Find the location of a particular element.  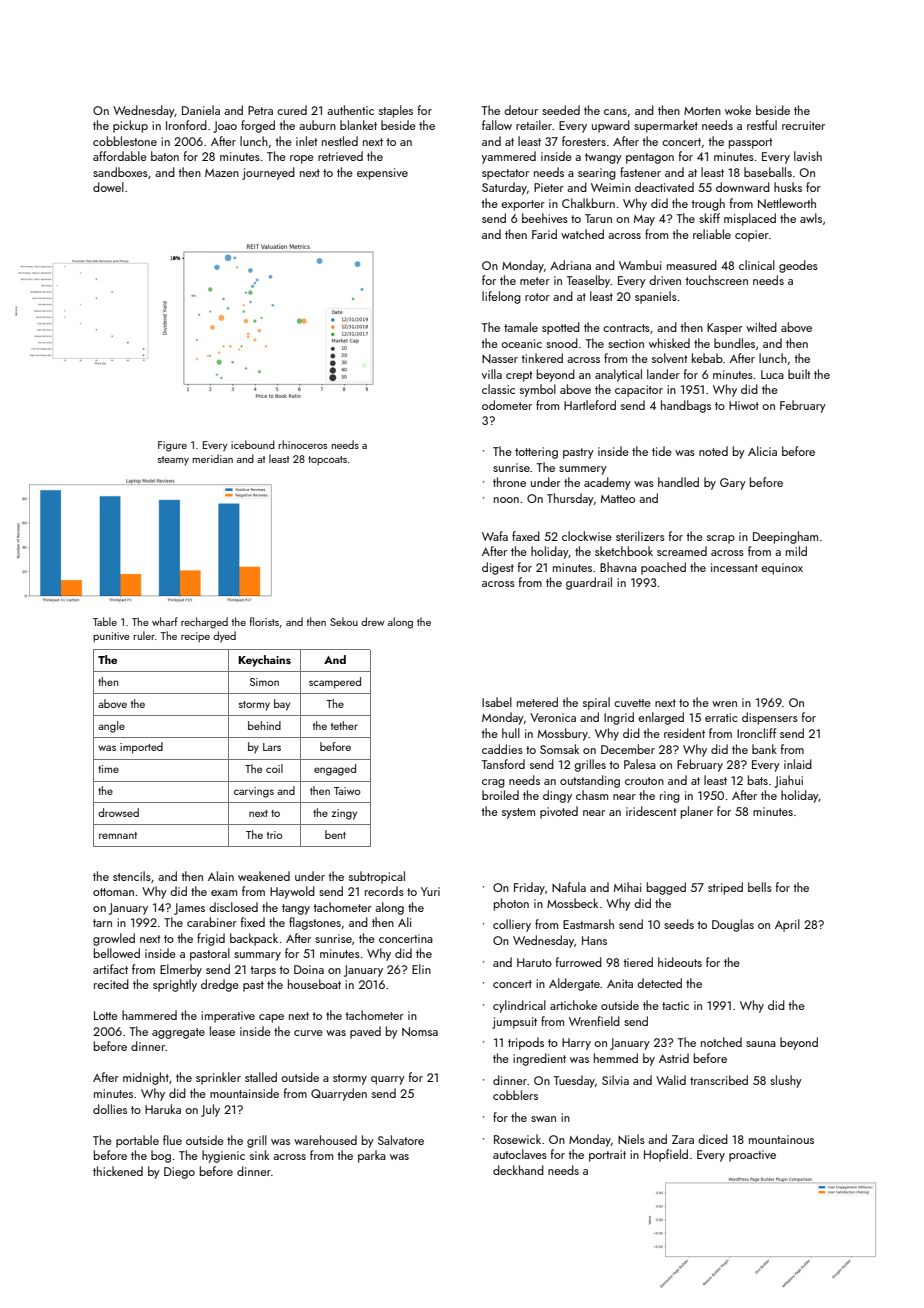

Daniela is located at coordinates (201, 110).
